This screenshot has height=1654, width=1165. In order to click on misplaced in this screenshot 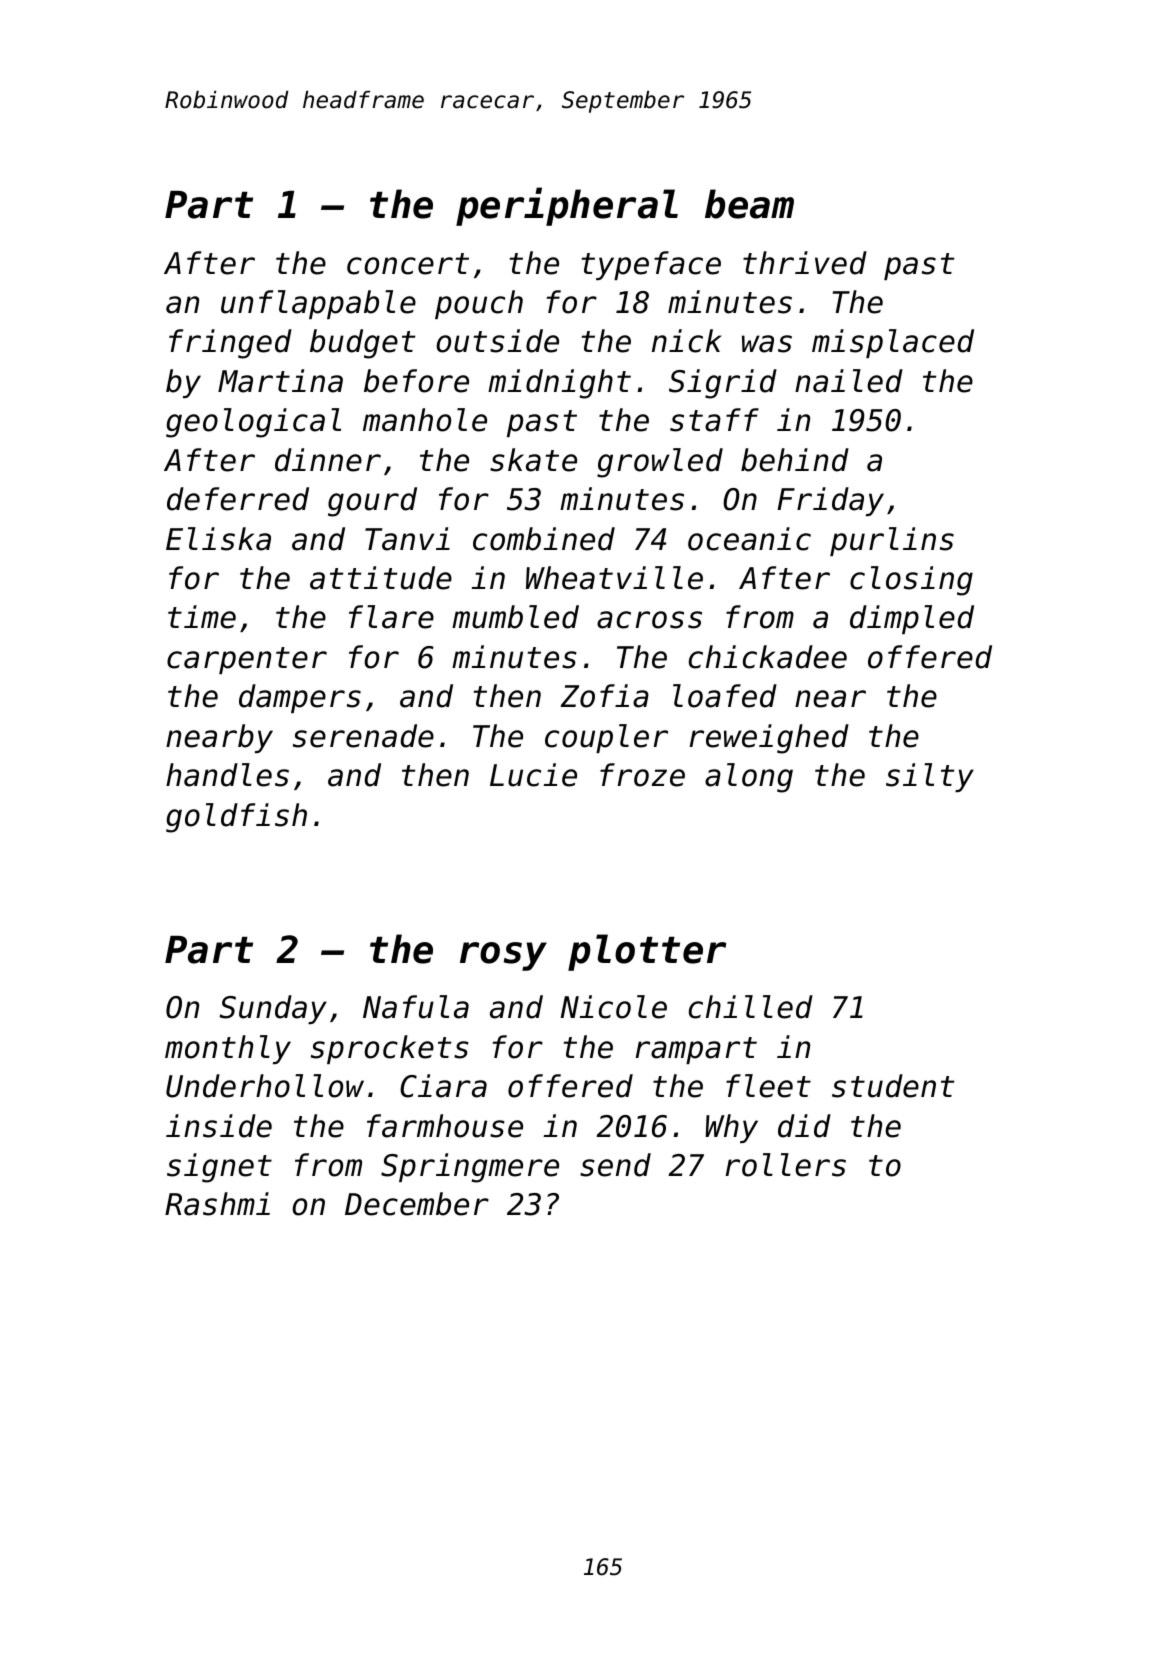, I will do `click(893, 343)`.
